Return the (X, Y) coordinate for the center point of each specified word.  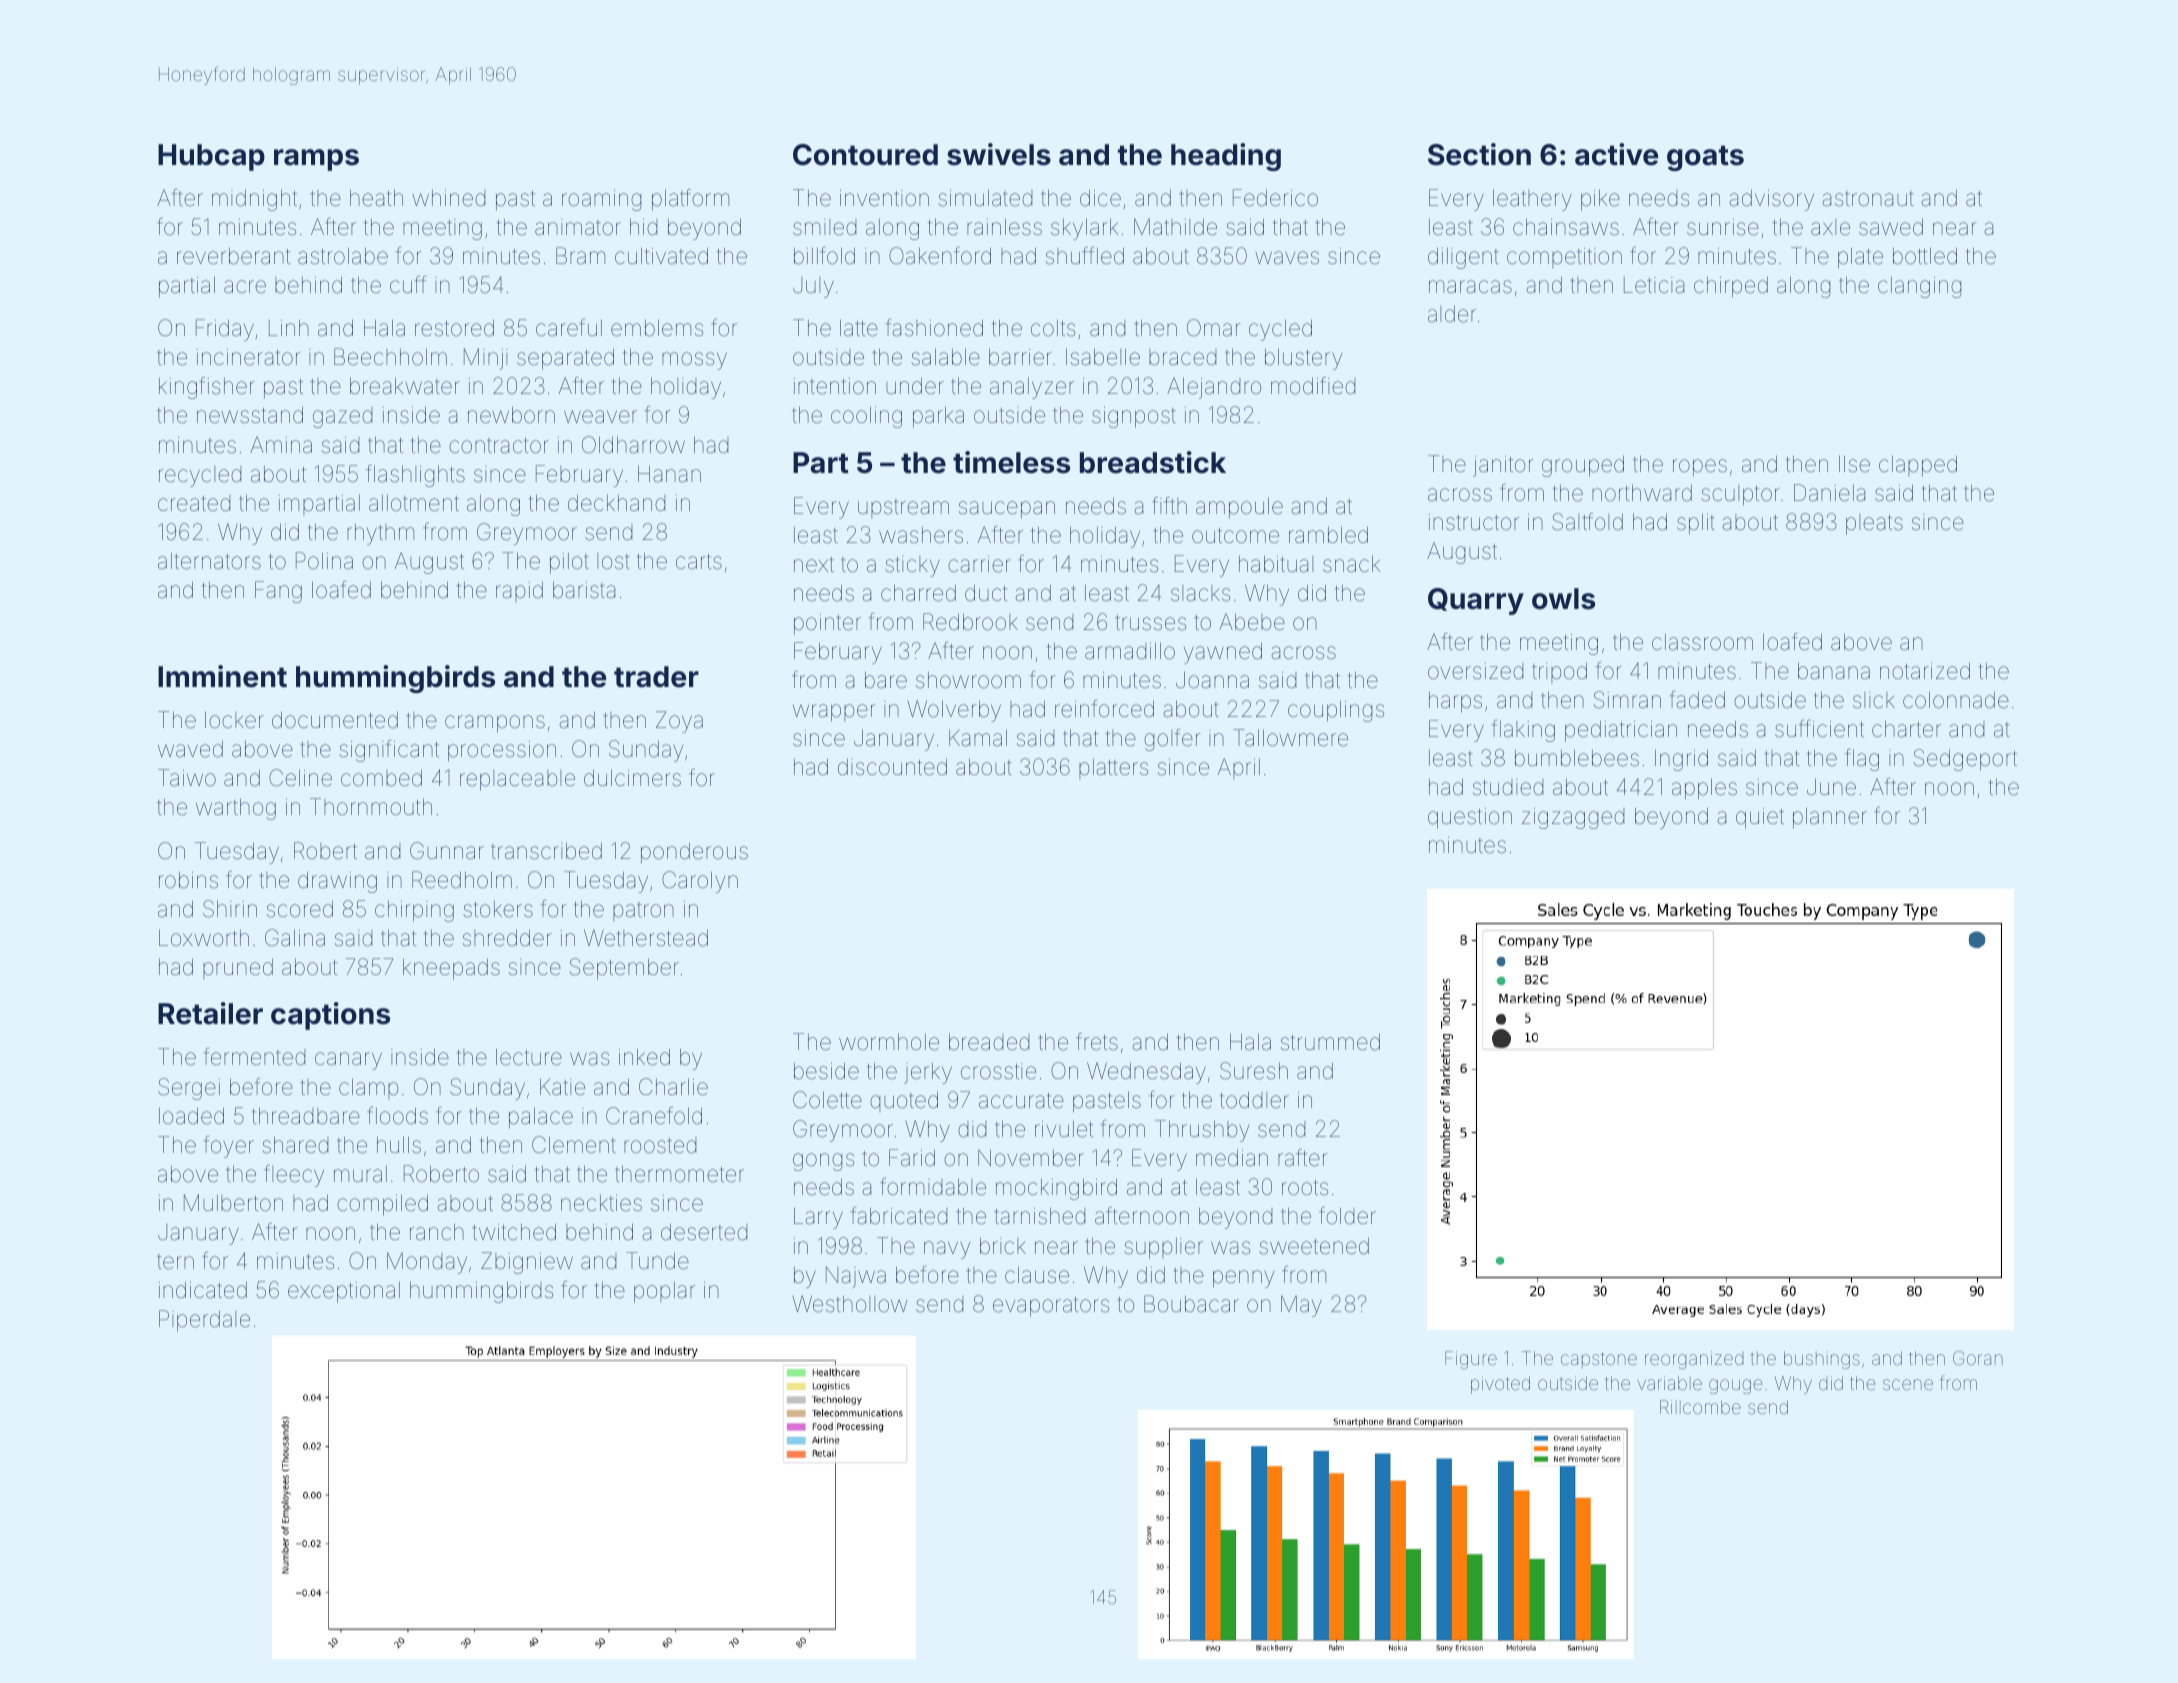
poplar (664, 1292)
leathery (1532, 200)
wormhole (889, 1042)
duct (986, 593)
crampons (495, 724)
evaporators (1051, 1307)
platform (690, 200)
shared (295, 1145)
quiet (1760, 818)
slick (1874, 700)
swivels (999, 154)
